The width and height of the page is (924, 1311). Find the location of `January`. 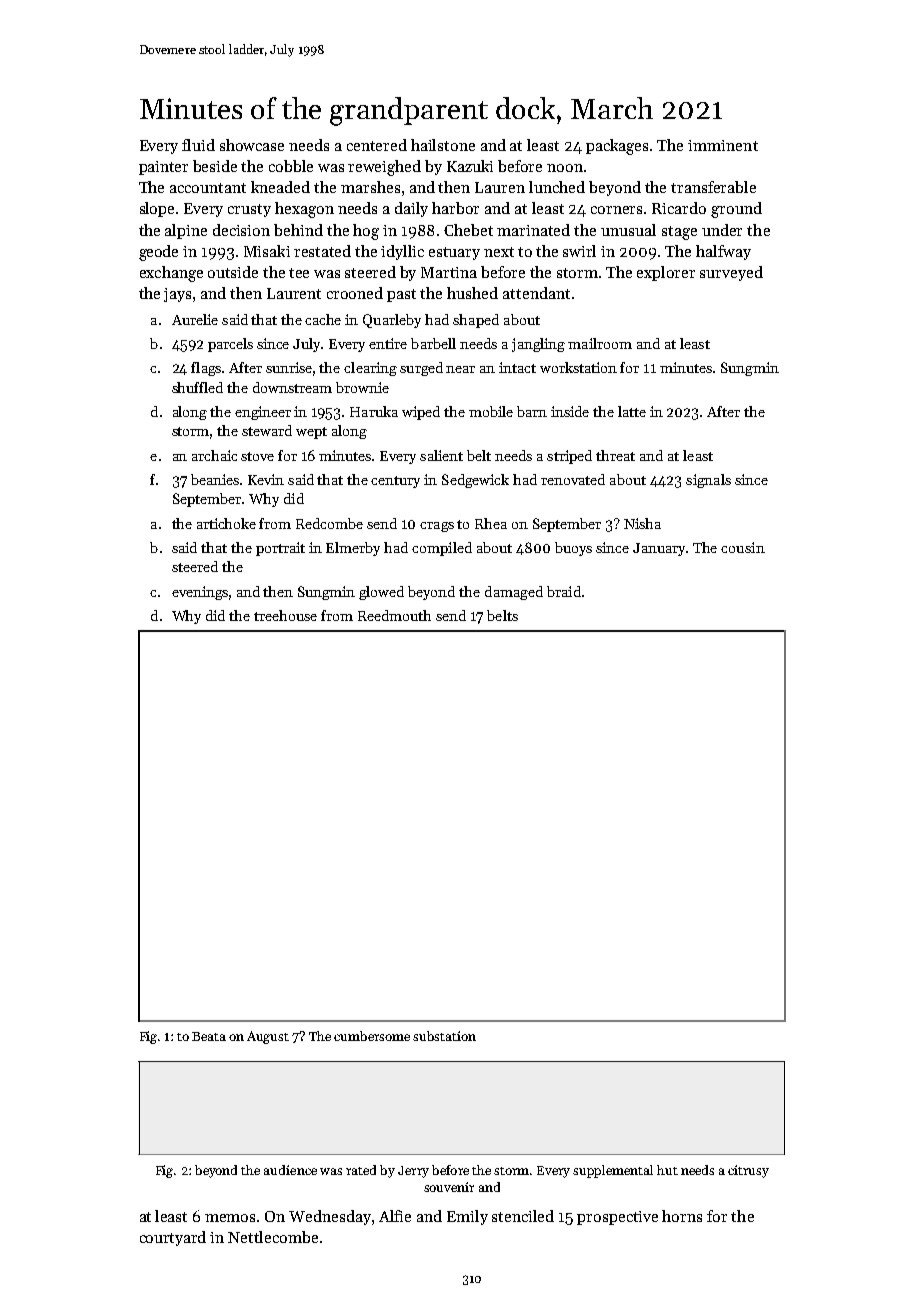

January is located at coordinates (660, 549).
